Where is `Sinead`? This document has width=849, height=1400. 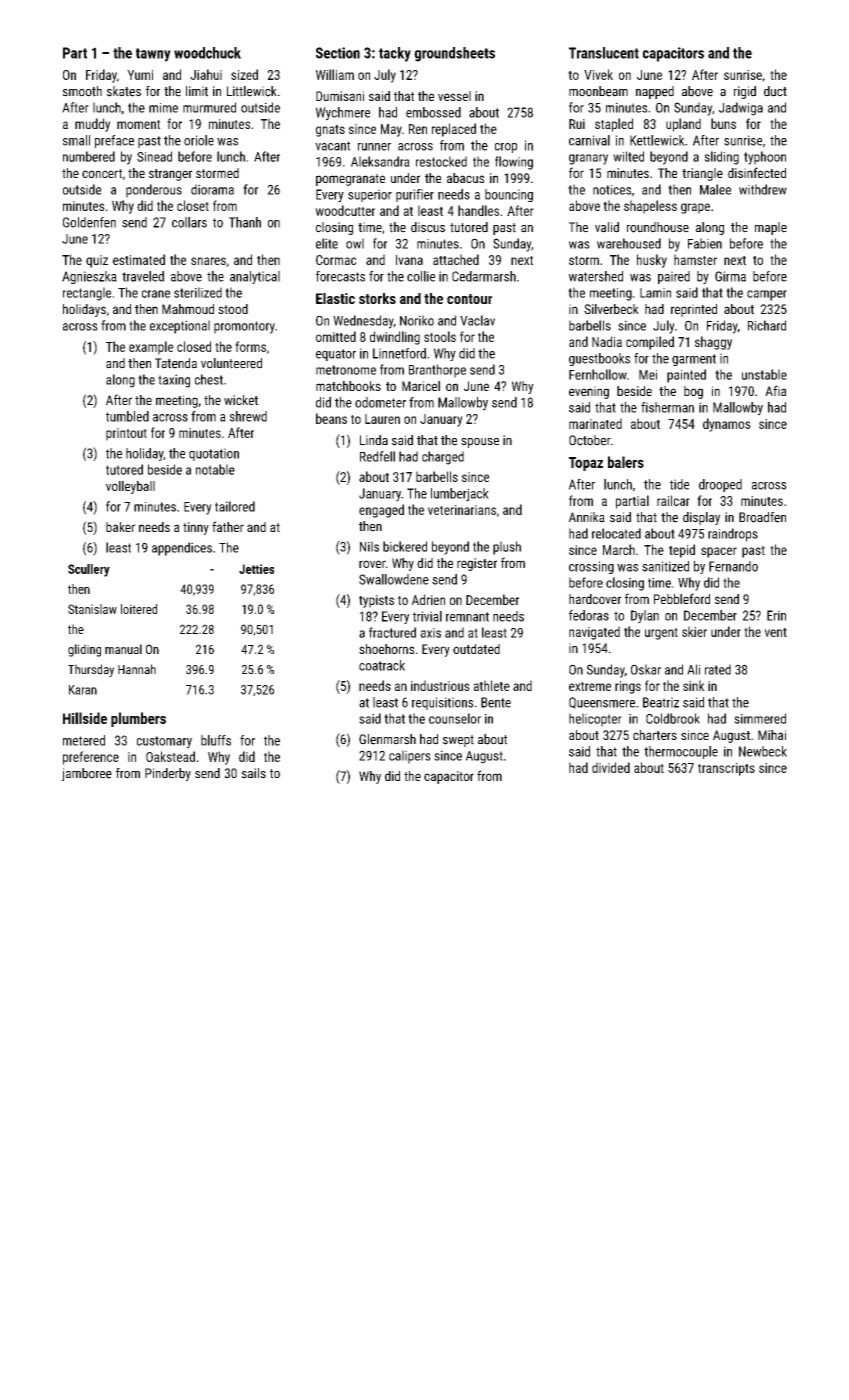 Sinead is located at coordinates (154, 156).
